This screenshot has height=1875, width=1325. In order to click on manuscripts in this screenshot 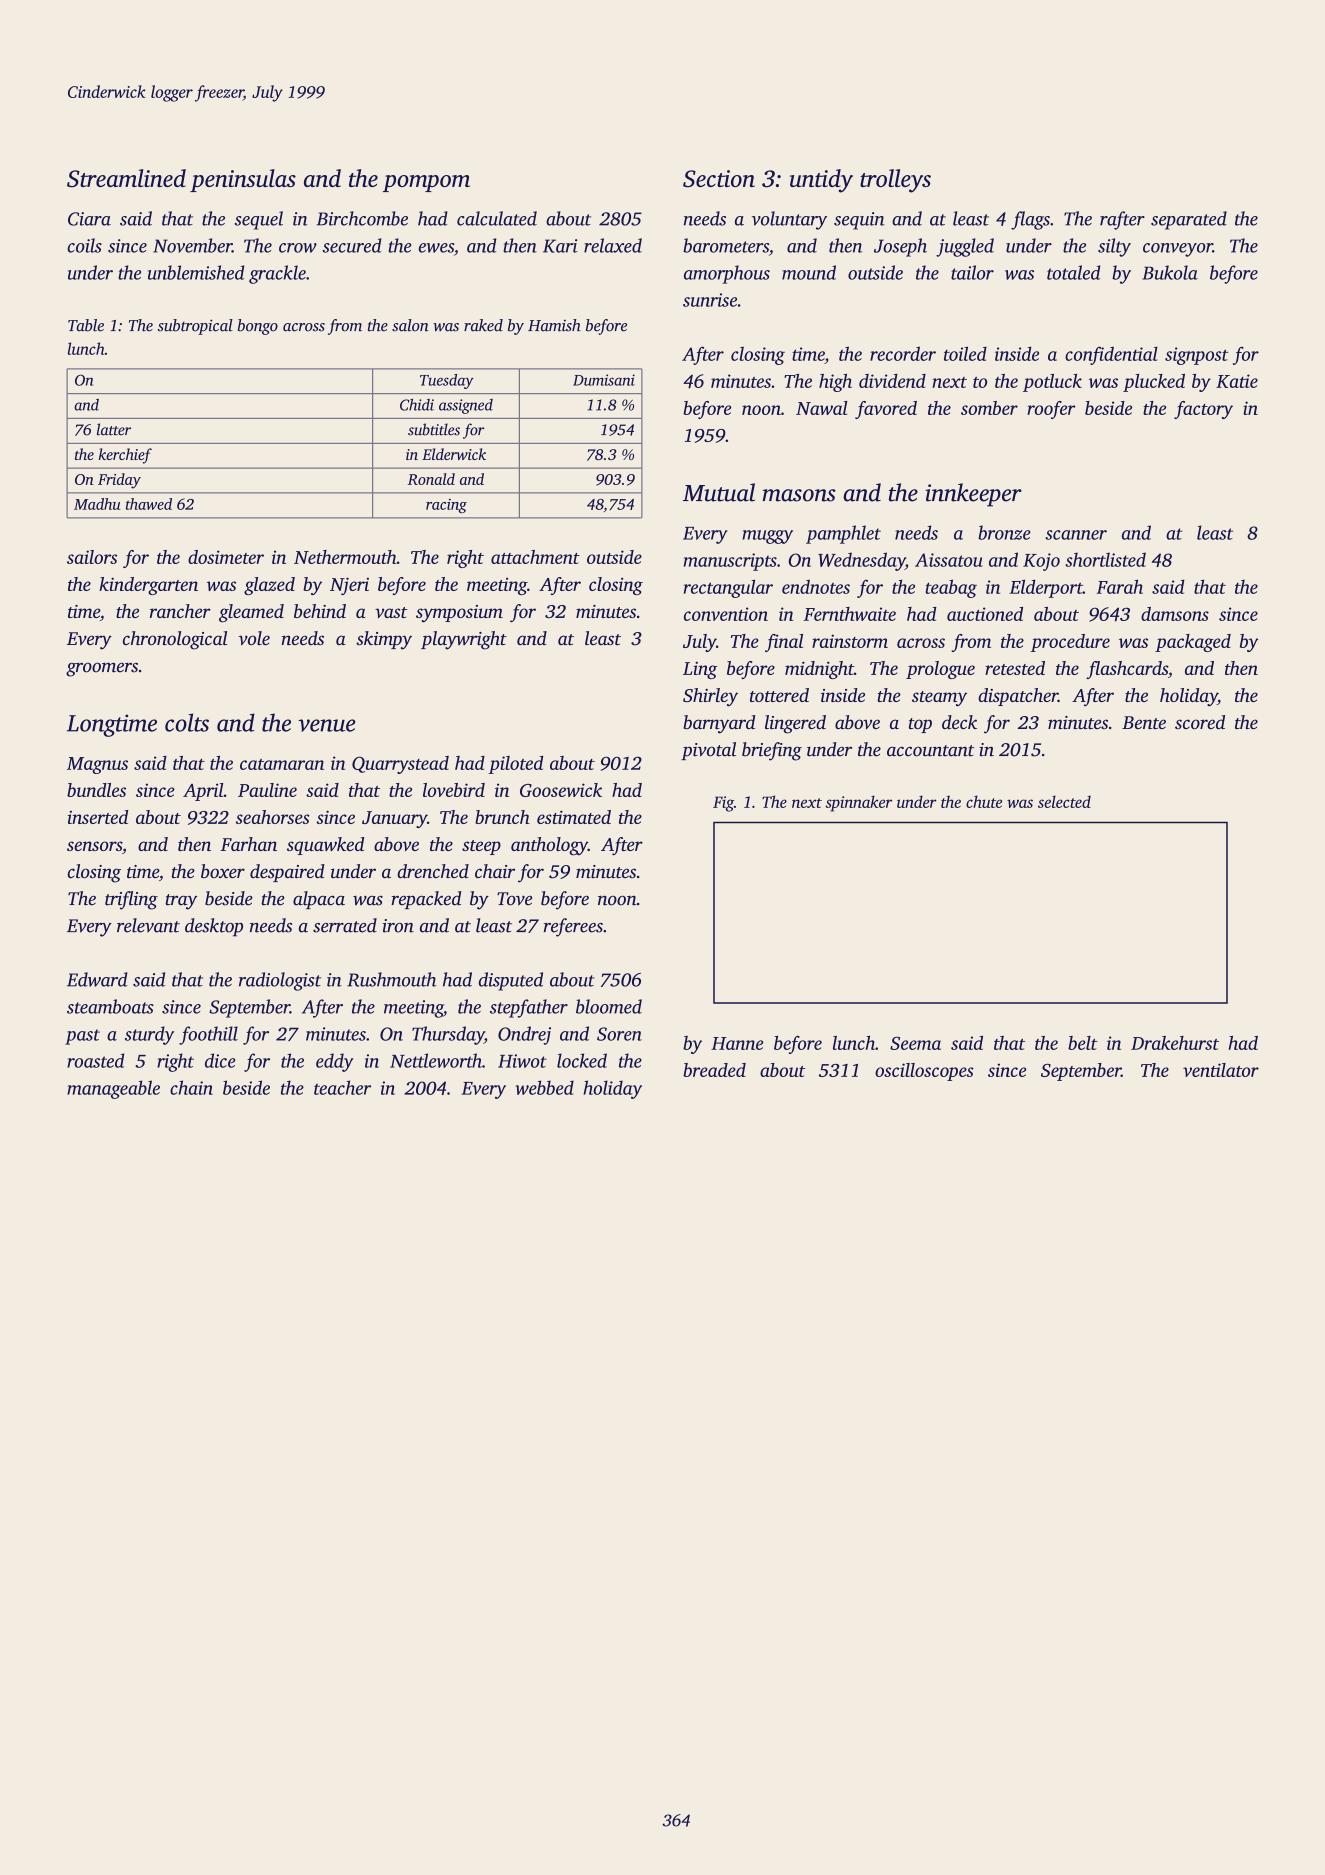, I will do `click(730, 562)`.
